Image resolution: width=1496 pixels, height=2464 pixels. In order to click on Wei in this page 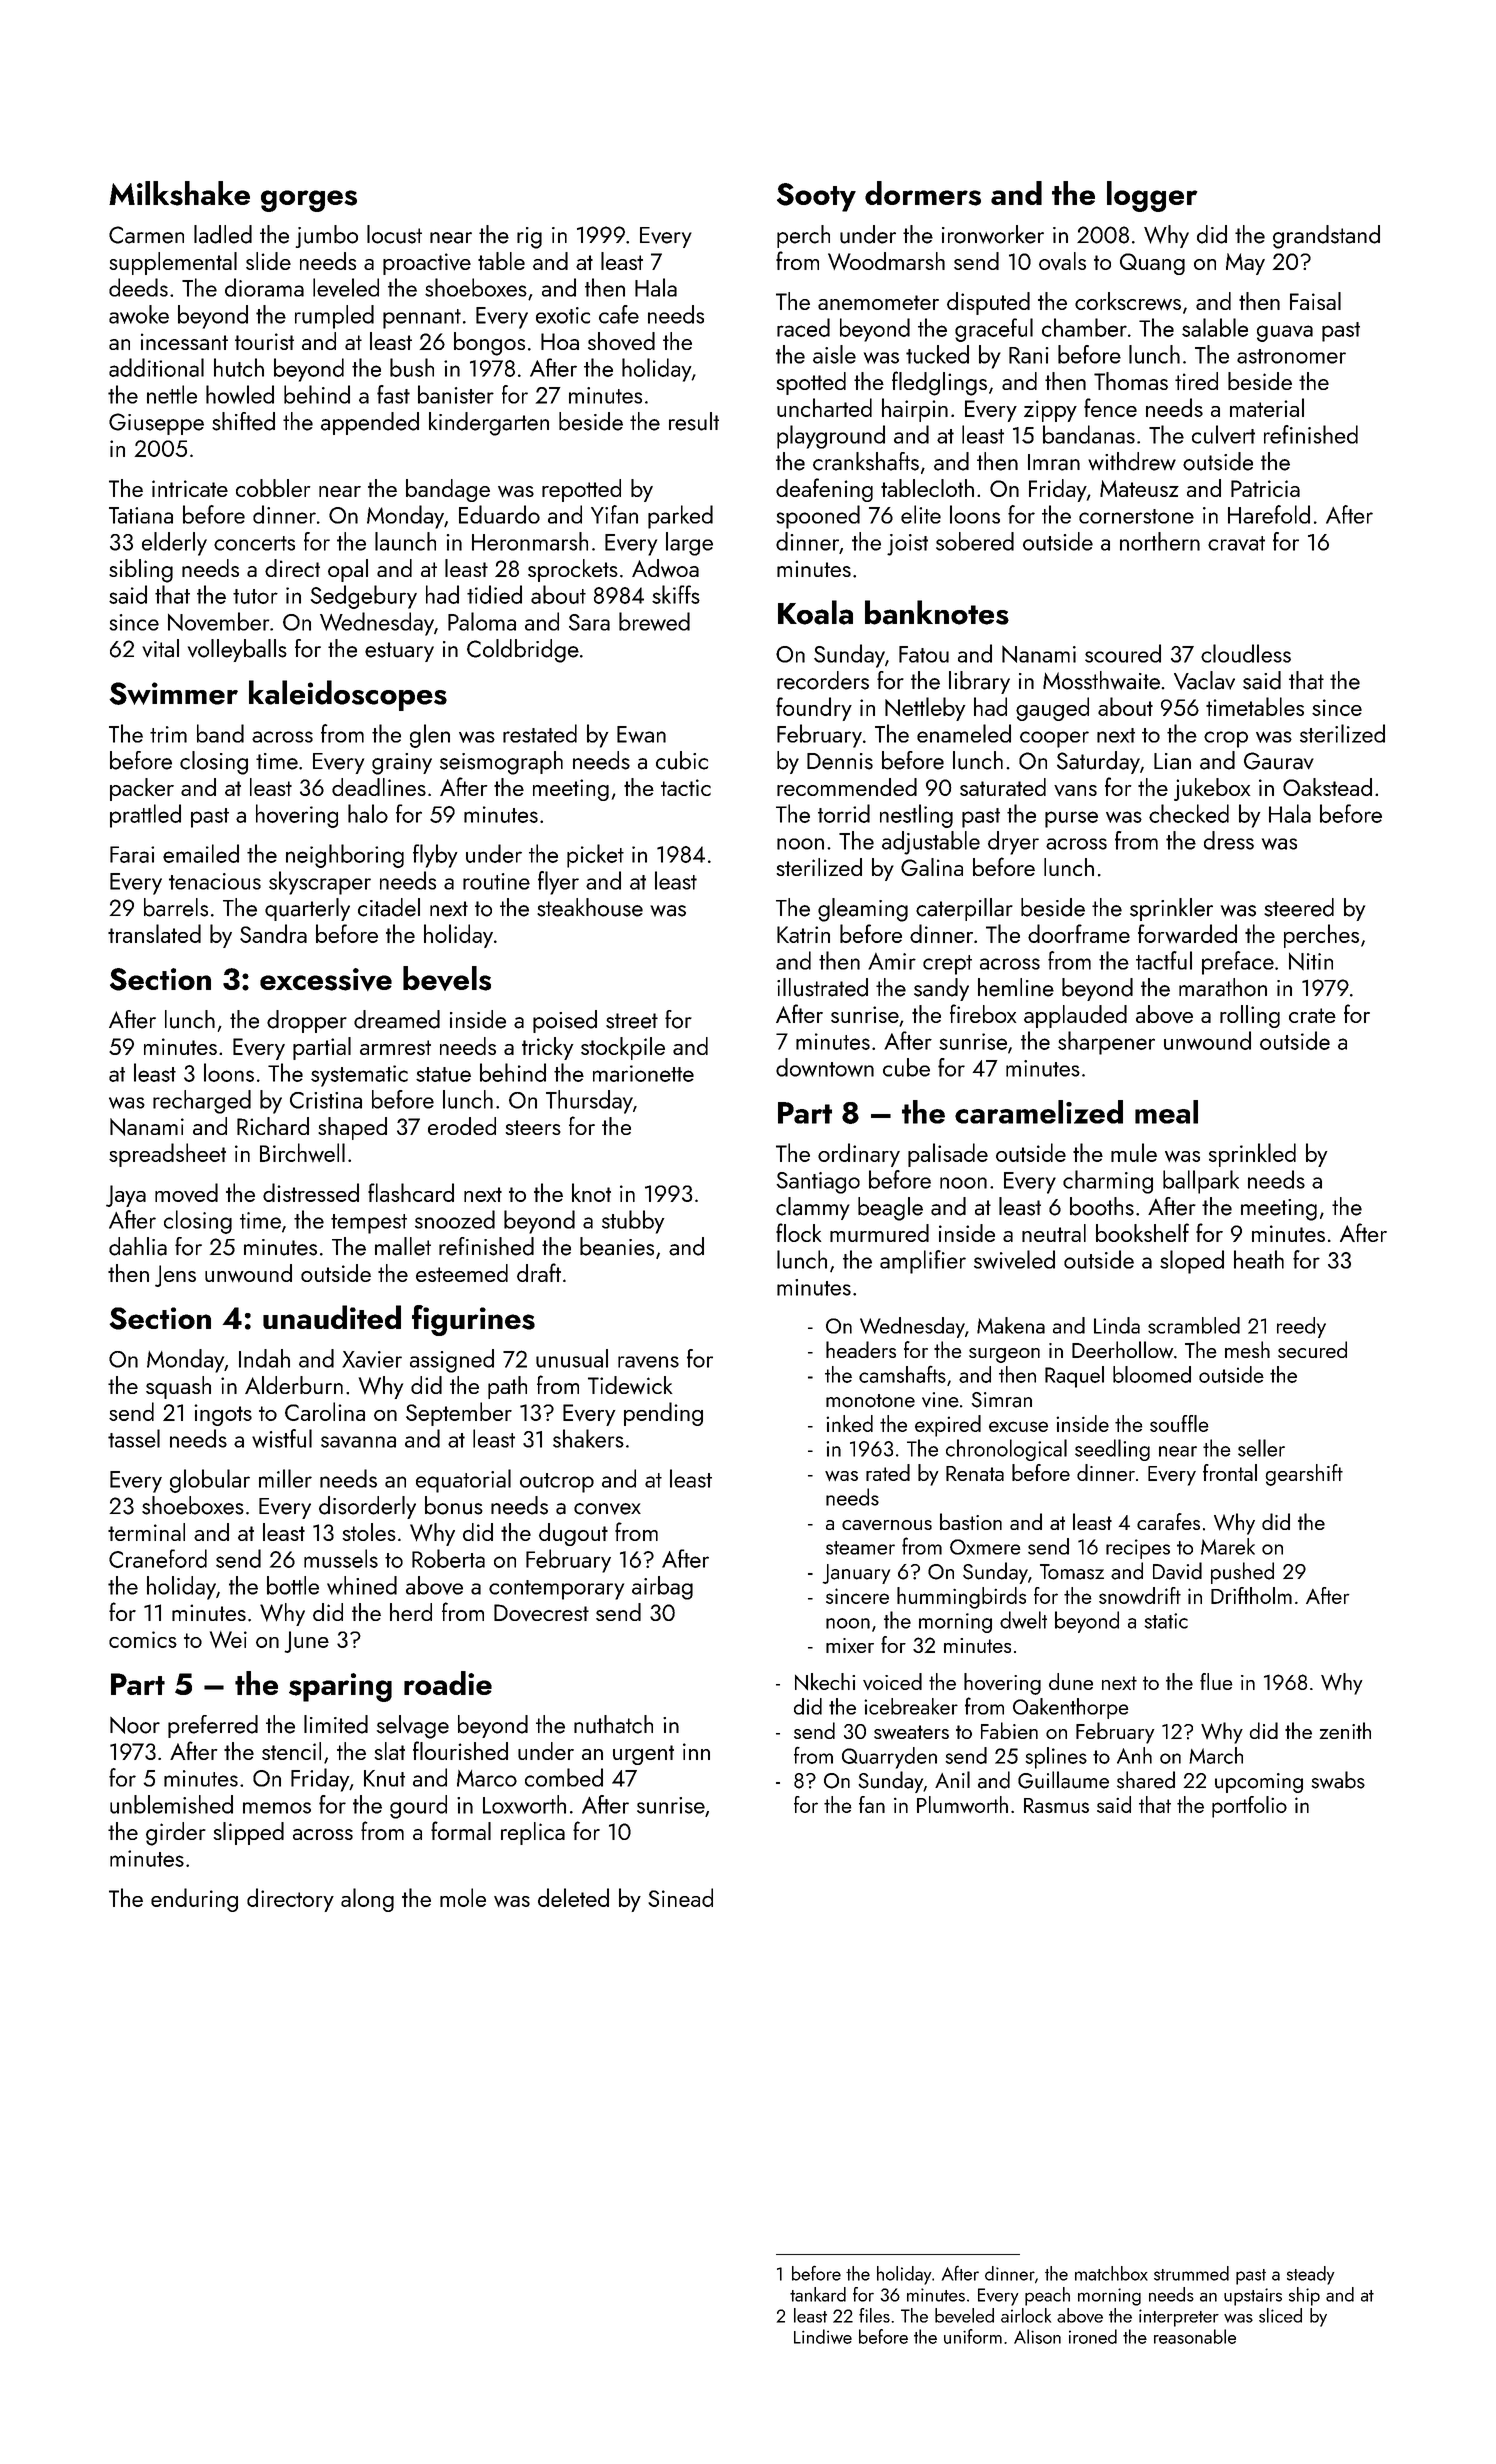, I will do `click(228, 1639)`.
